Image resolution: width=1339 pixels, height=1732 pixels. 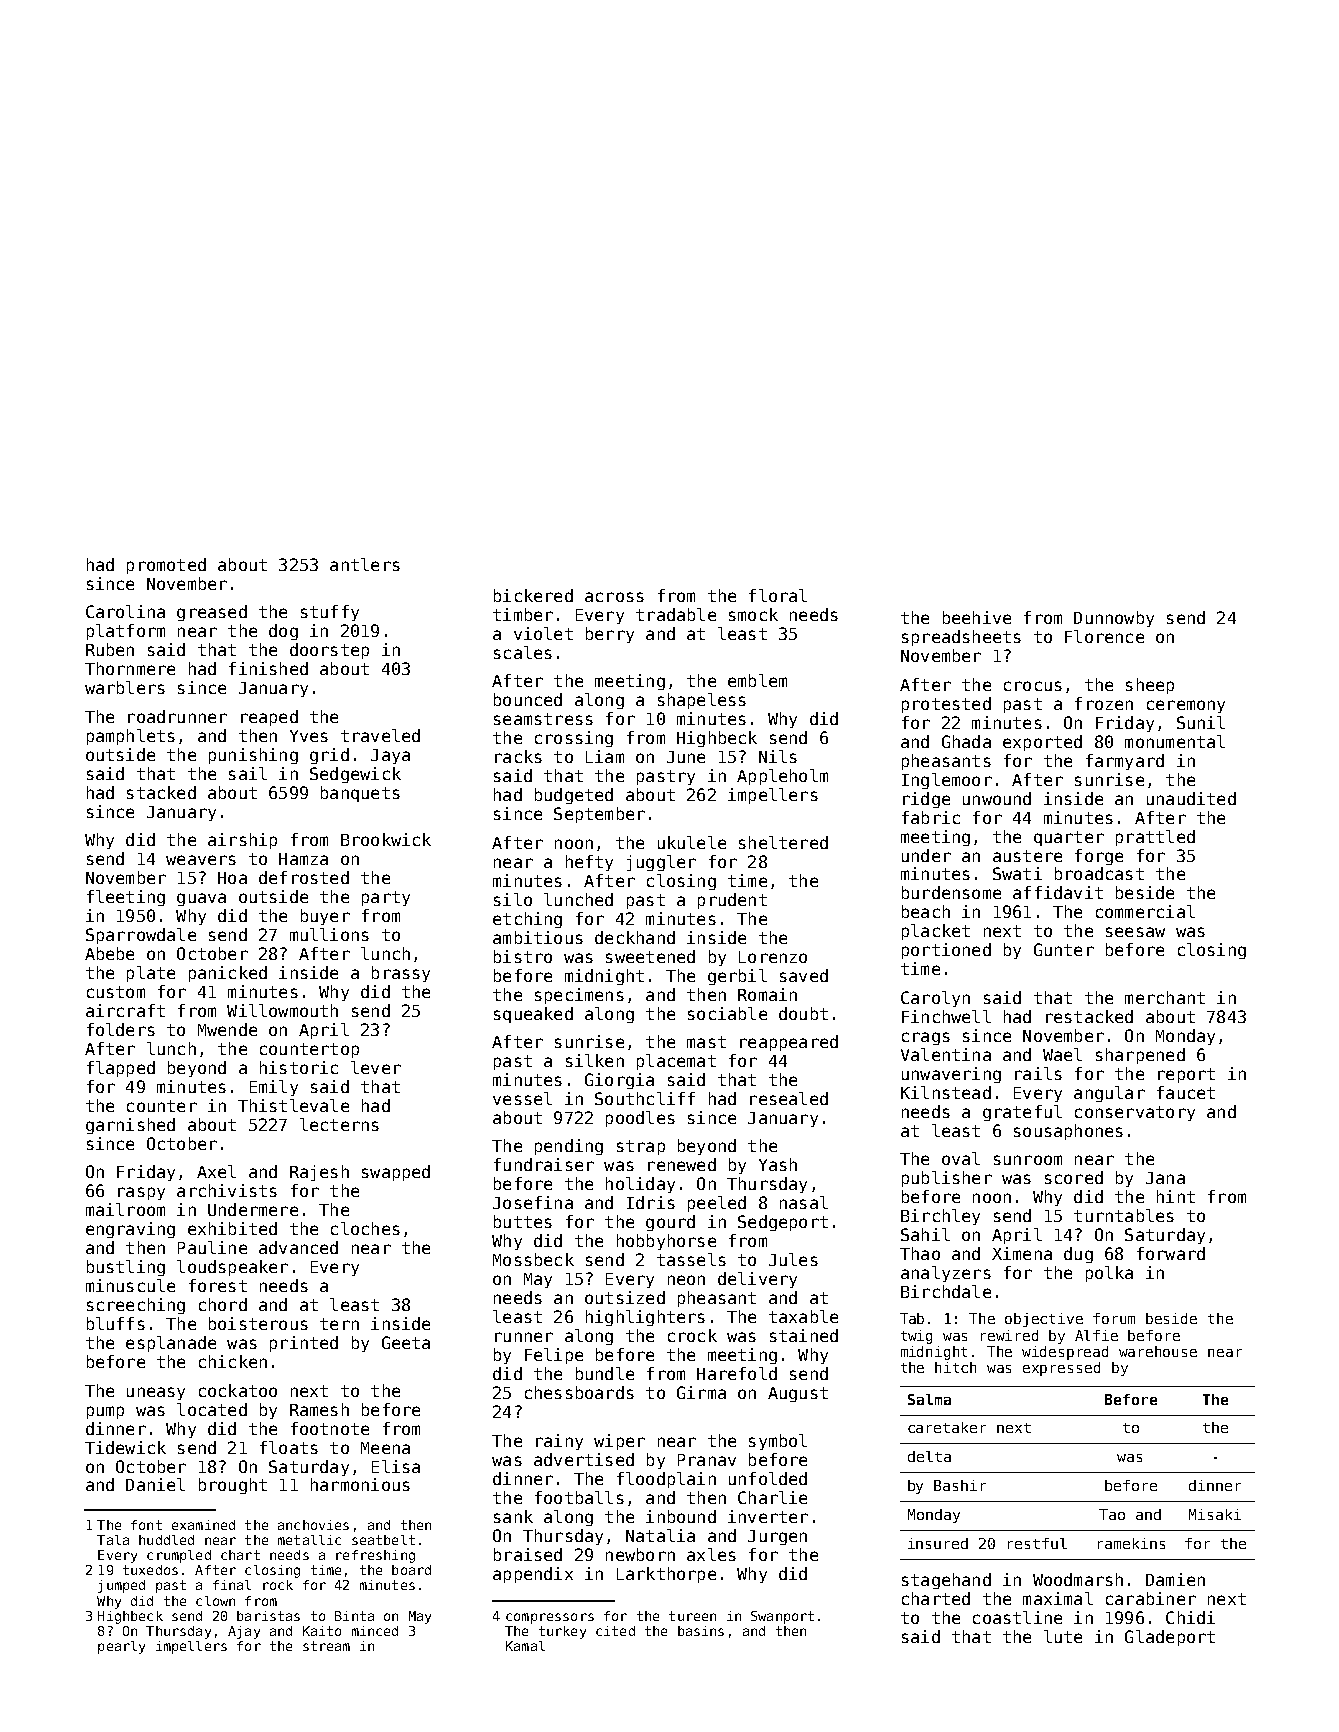 What do you see at coordinates (1038, 1073) in the document?
I see `rails` at bounding box center [1038, 1073].
